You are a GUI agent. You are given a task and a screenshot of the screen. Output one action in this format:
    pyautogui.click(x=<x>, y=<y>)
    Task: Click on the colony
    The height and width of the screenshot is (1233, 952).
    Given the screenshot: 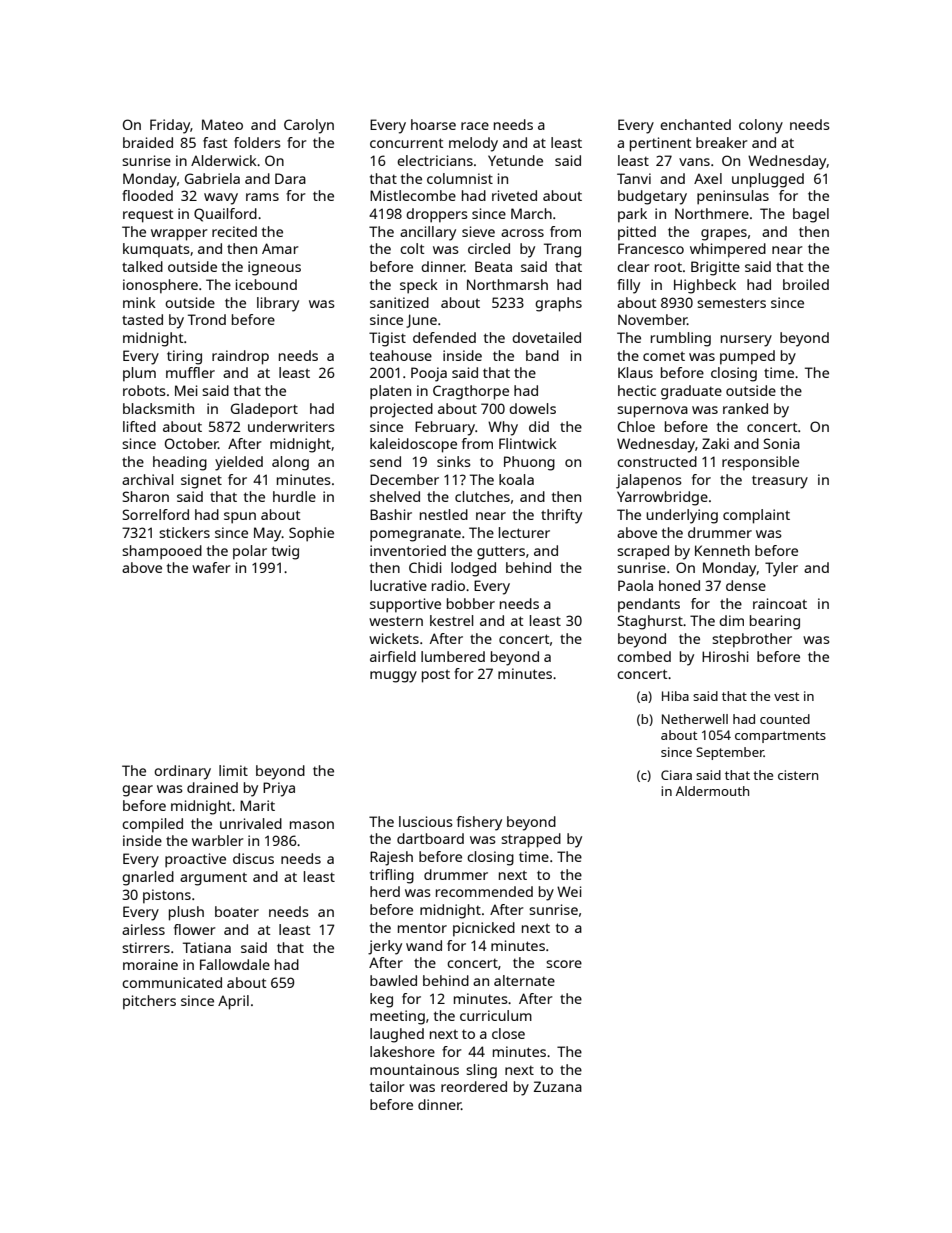 What is the action you would take?
    pyautogui.click(x=761, y=126)
